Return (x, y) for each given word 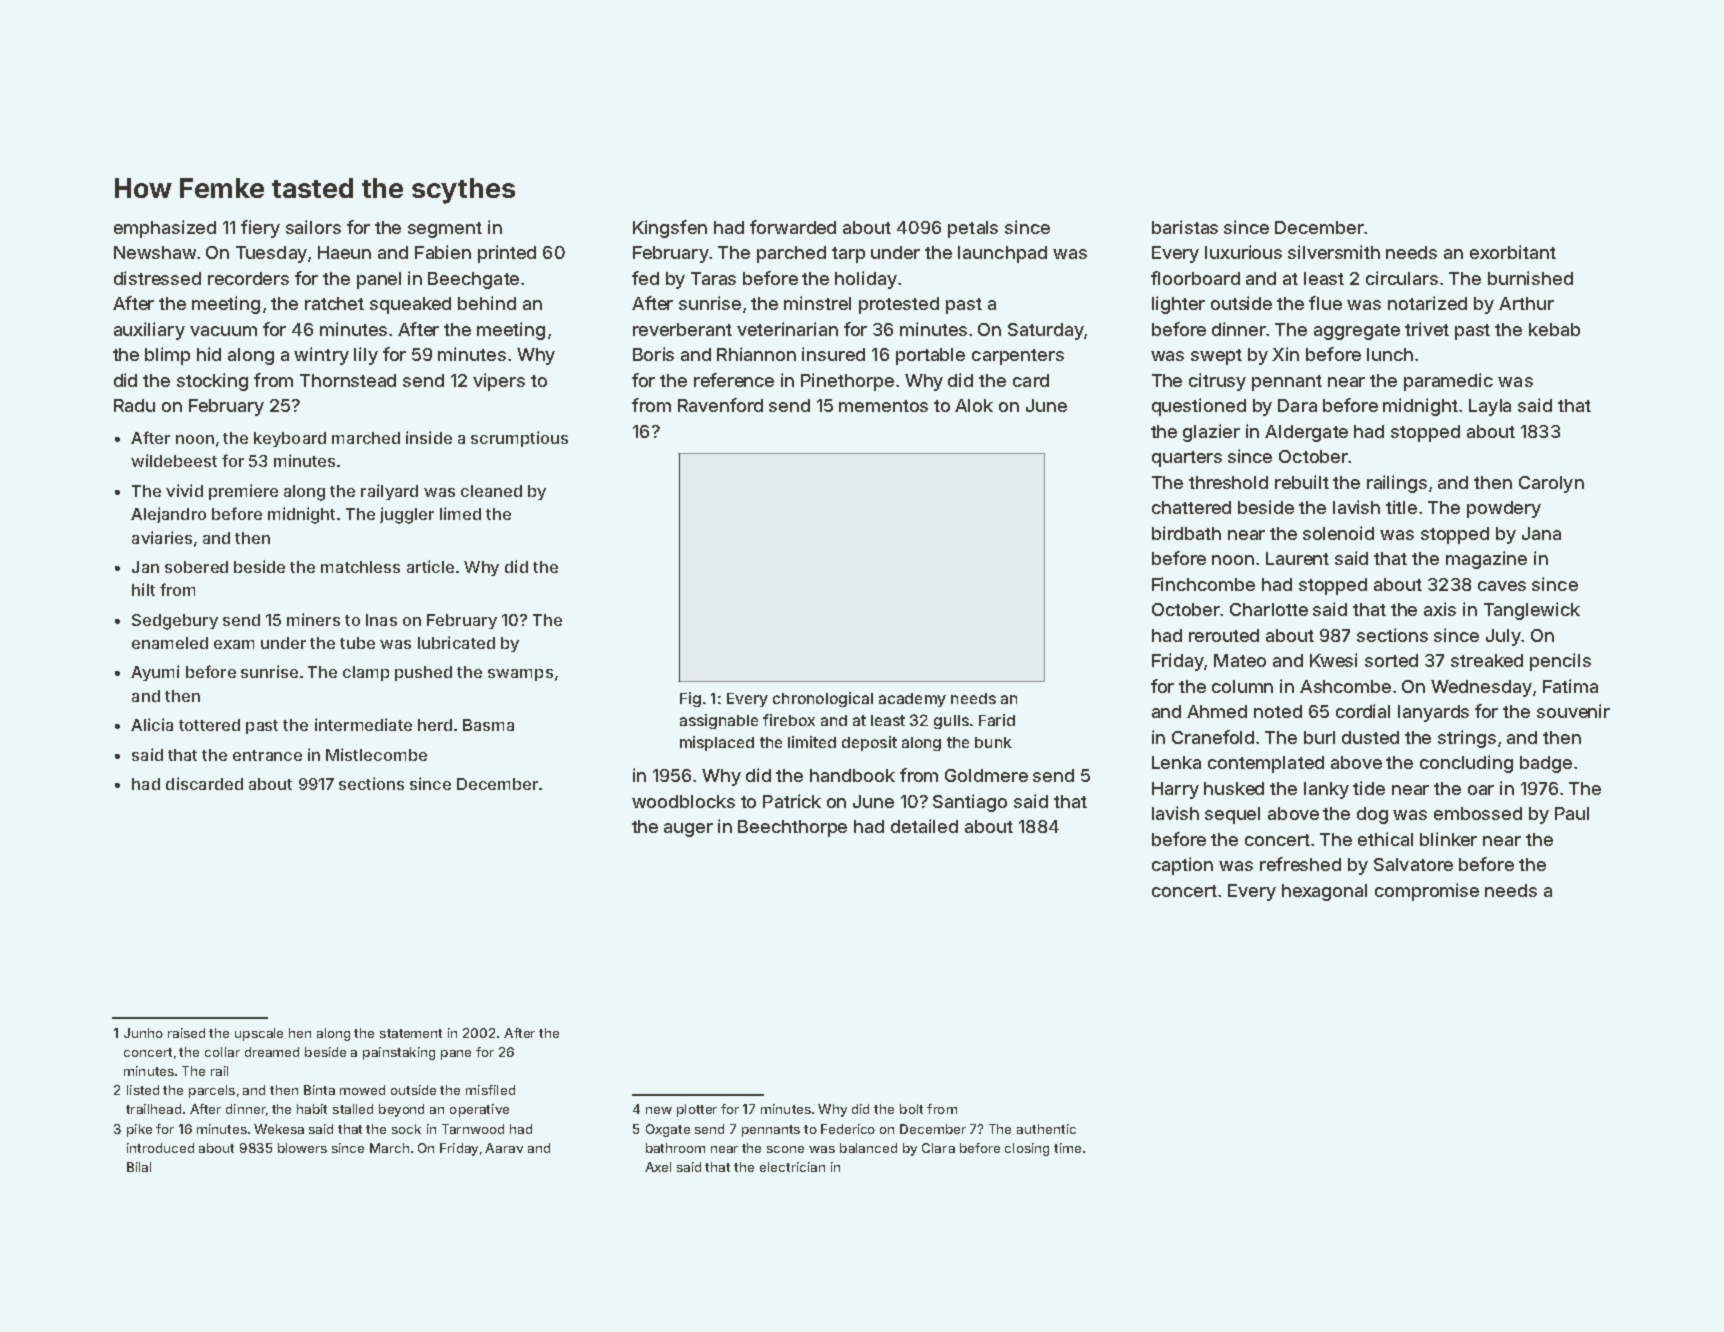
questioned (1199, 407)
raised (186, 1033)
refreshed (1300, 864)
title (1401, 507)
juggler (407, 515)
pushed (423, 673)
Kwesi (1333, 660)
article (430, 566)
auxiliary (149, 331)
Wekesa (279, 1129)
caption (1182, 866)
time (1067, 1148)
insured (833, 354)
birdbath (1186, 533)
